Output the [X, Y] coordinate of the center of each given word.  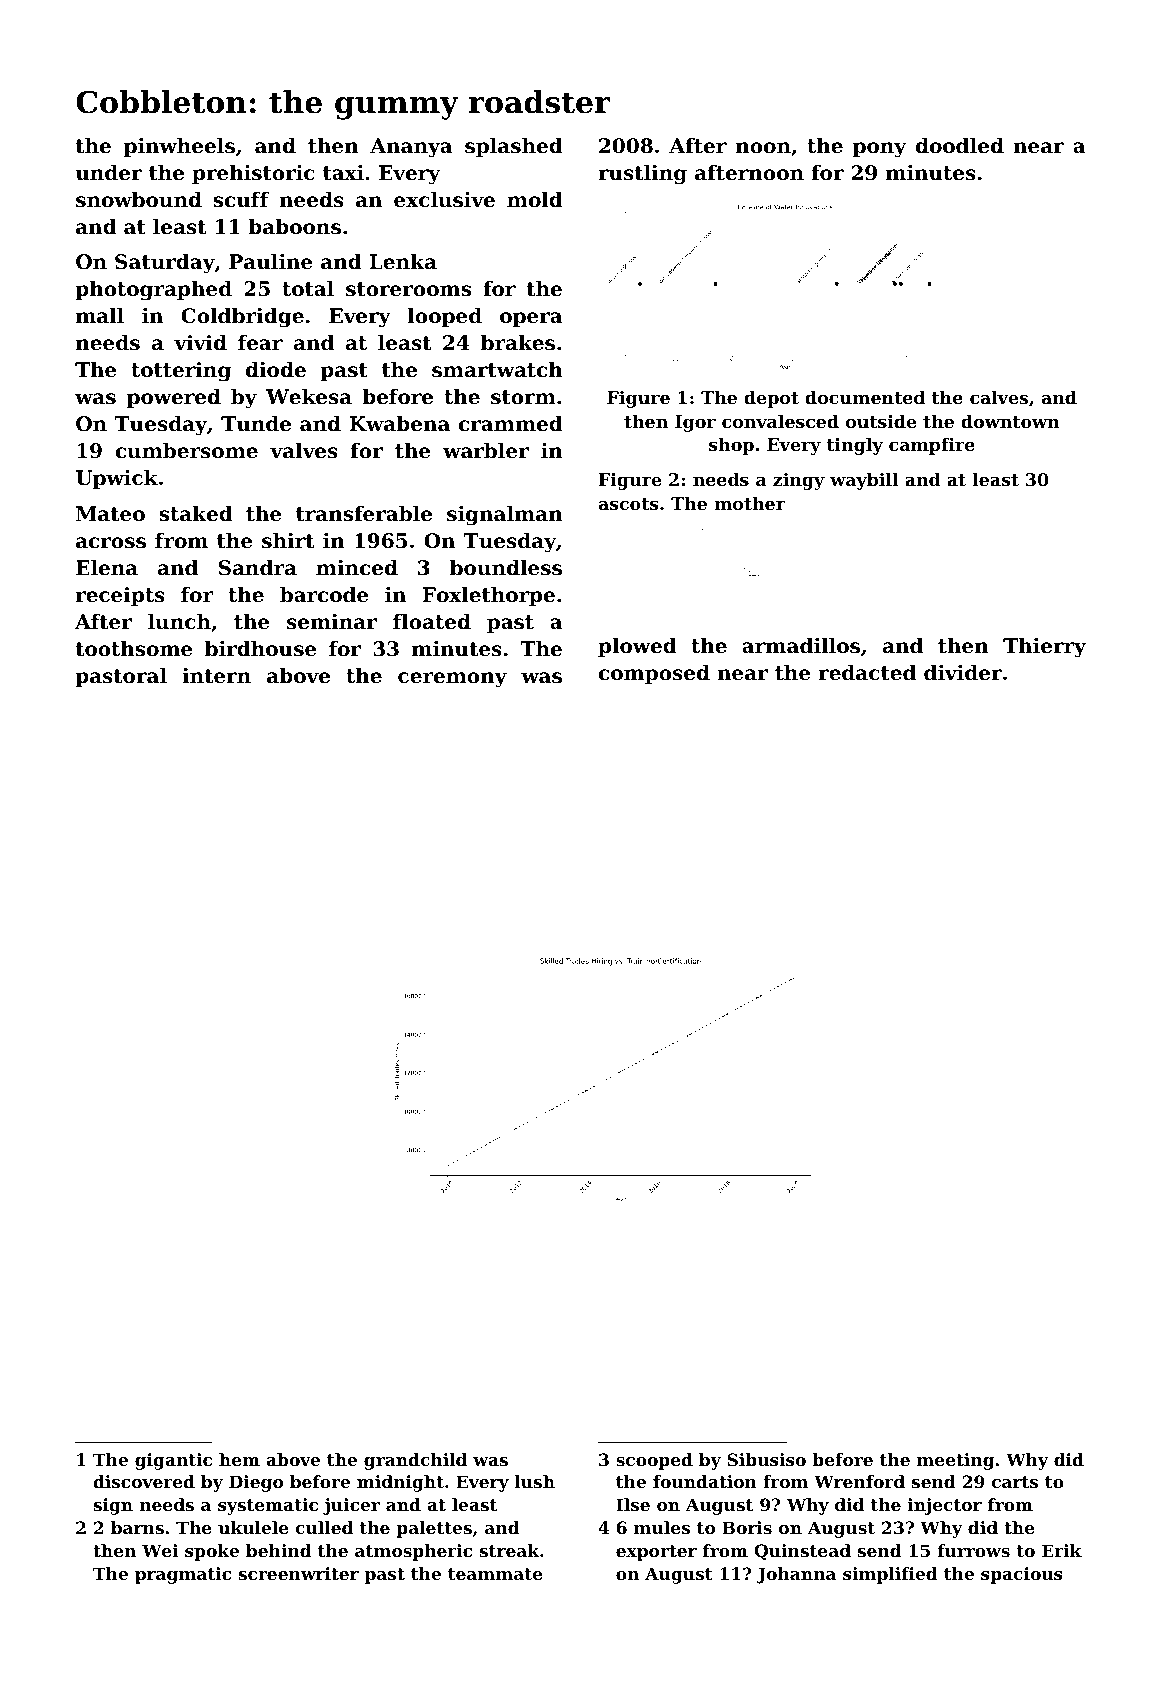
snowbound [139, 200]
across [111, 543]
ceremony [452, 680]
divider [963, 673]
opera [531, 319]
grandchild [415, 1461]
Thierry [1044, 648]
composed [654, 674]
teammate [495, 1574]
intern [216, 676]
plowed [637, 647]
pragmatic [183, 1575]
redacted [867, 673]
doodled [960, 146]
